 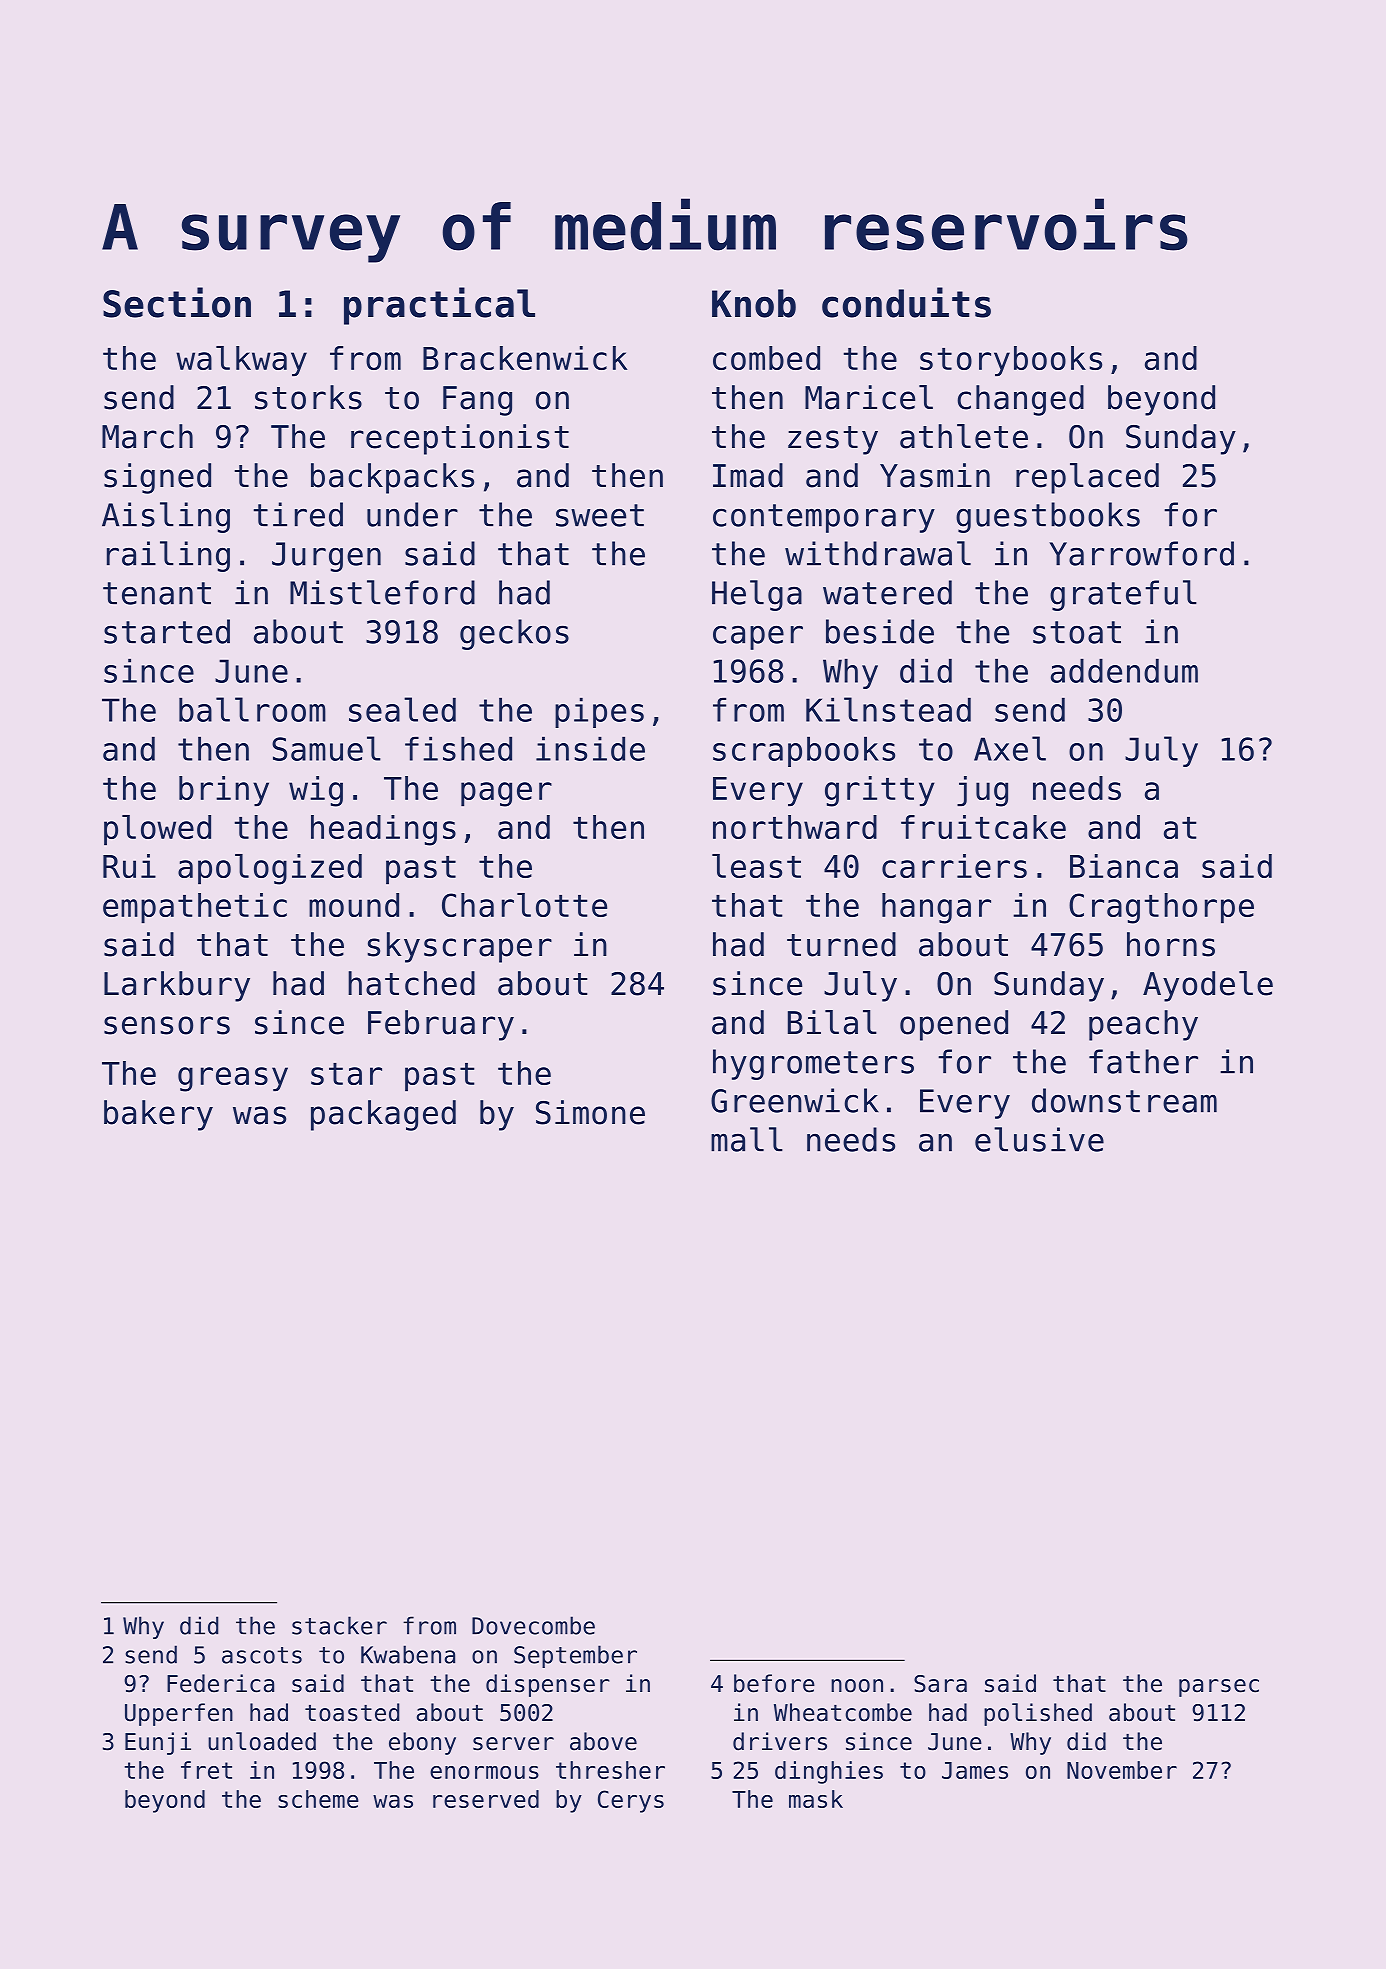 I want to click on elusive, so click(x=1039, y=1139).
